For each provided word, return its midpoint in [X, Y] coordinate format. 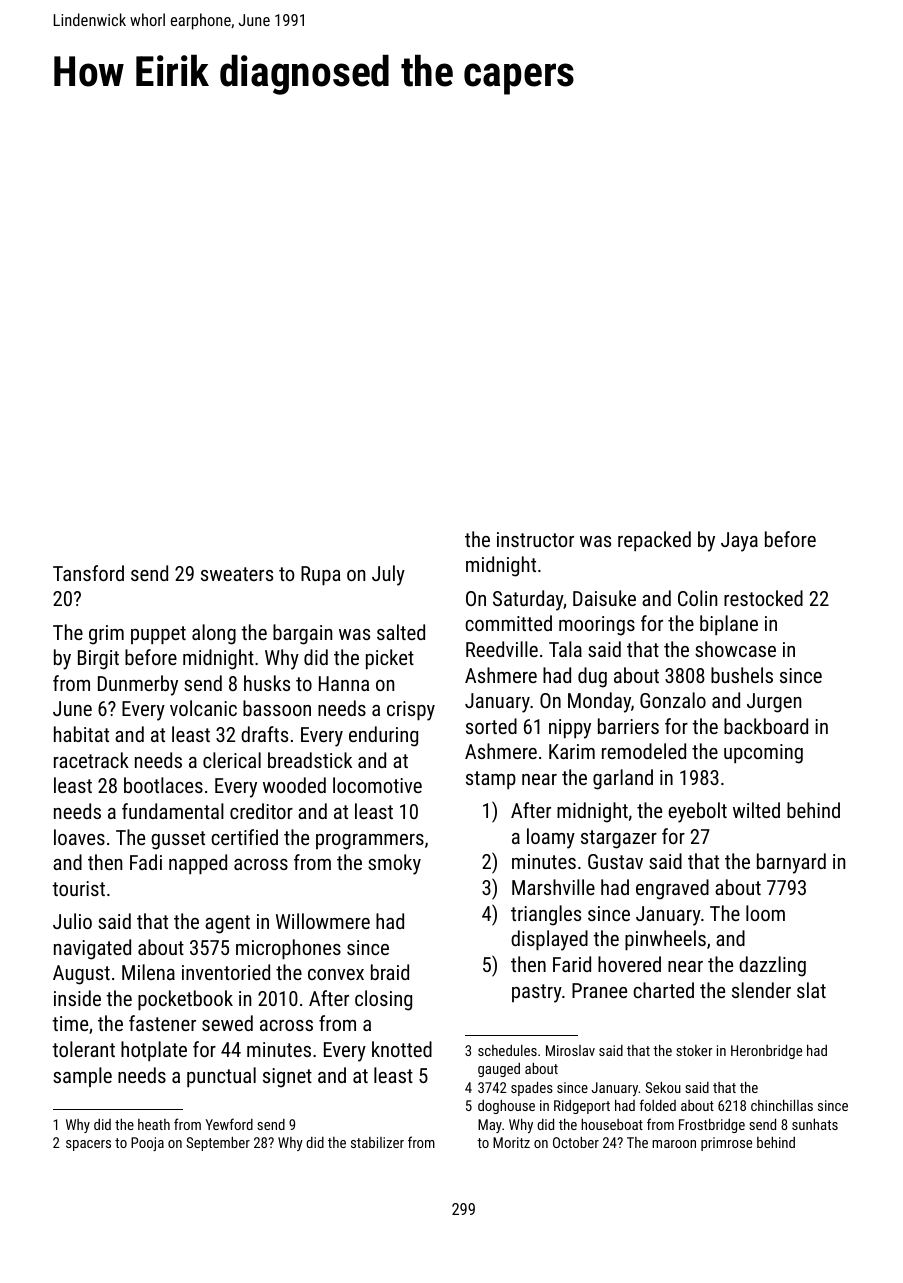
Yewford [229, 1124]
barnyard [791, 863]
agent [227, 924]
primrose [726, 1144]
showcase [735, 649]
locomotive [377, 785]
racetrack [91, 760]
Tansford [88, 573]
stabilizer [377, 1142]
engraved [672, 889]
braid [390, 972]
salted [401, 632]
